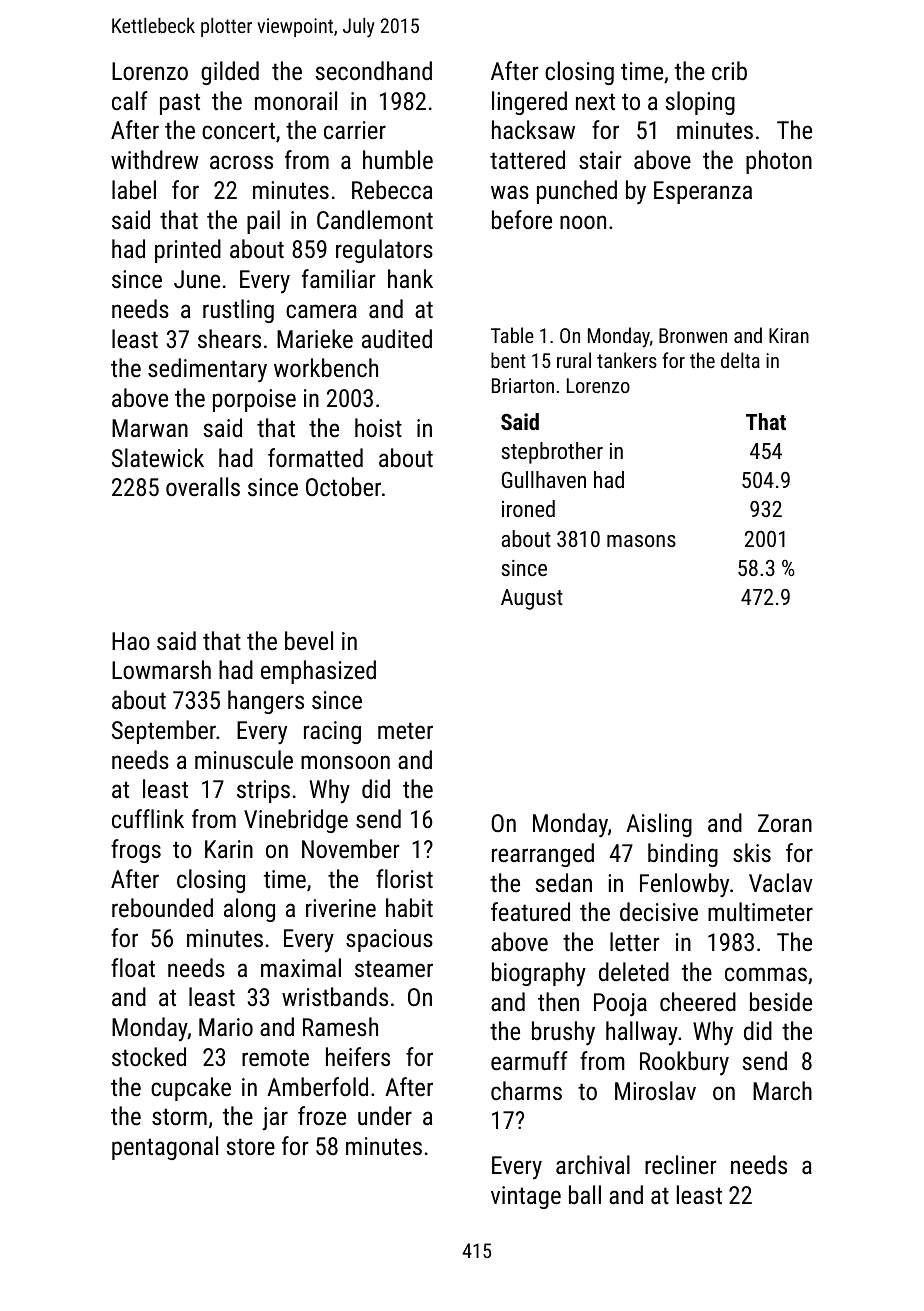 The height and width of the screenshot is (1311, 924). Describe the element at coordinates (526, 1090) in the screenshot. I see `charms` at that location.
